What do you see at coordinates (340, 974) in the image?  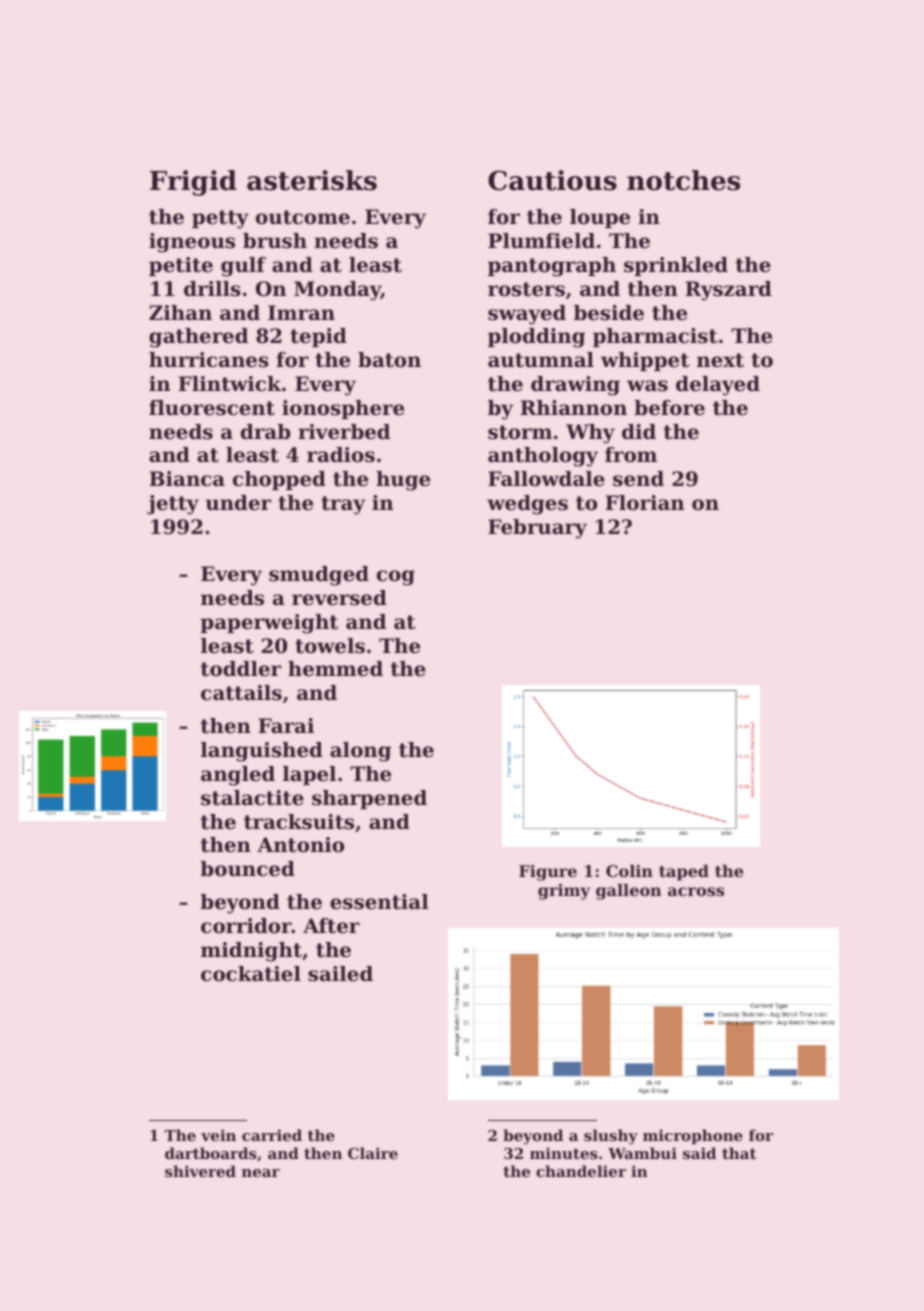 I see `sailed` at bounding box center [340, 974].
